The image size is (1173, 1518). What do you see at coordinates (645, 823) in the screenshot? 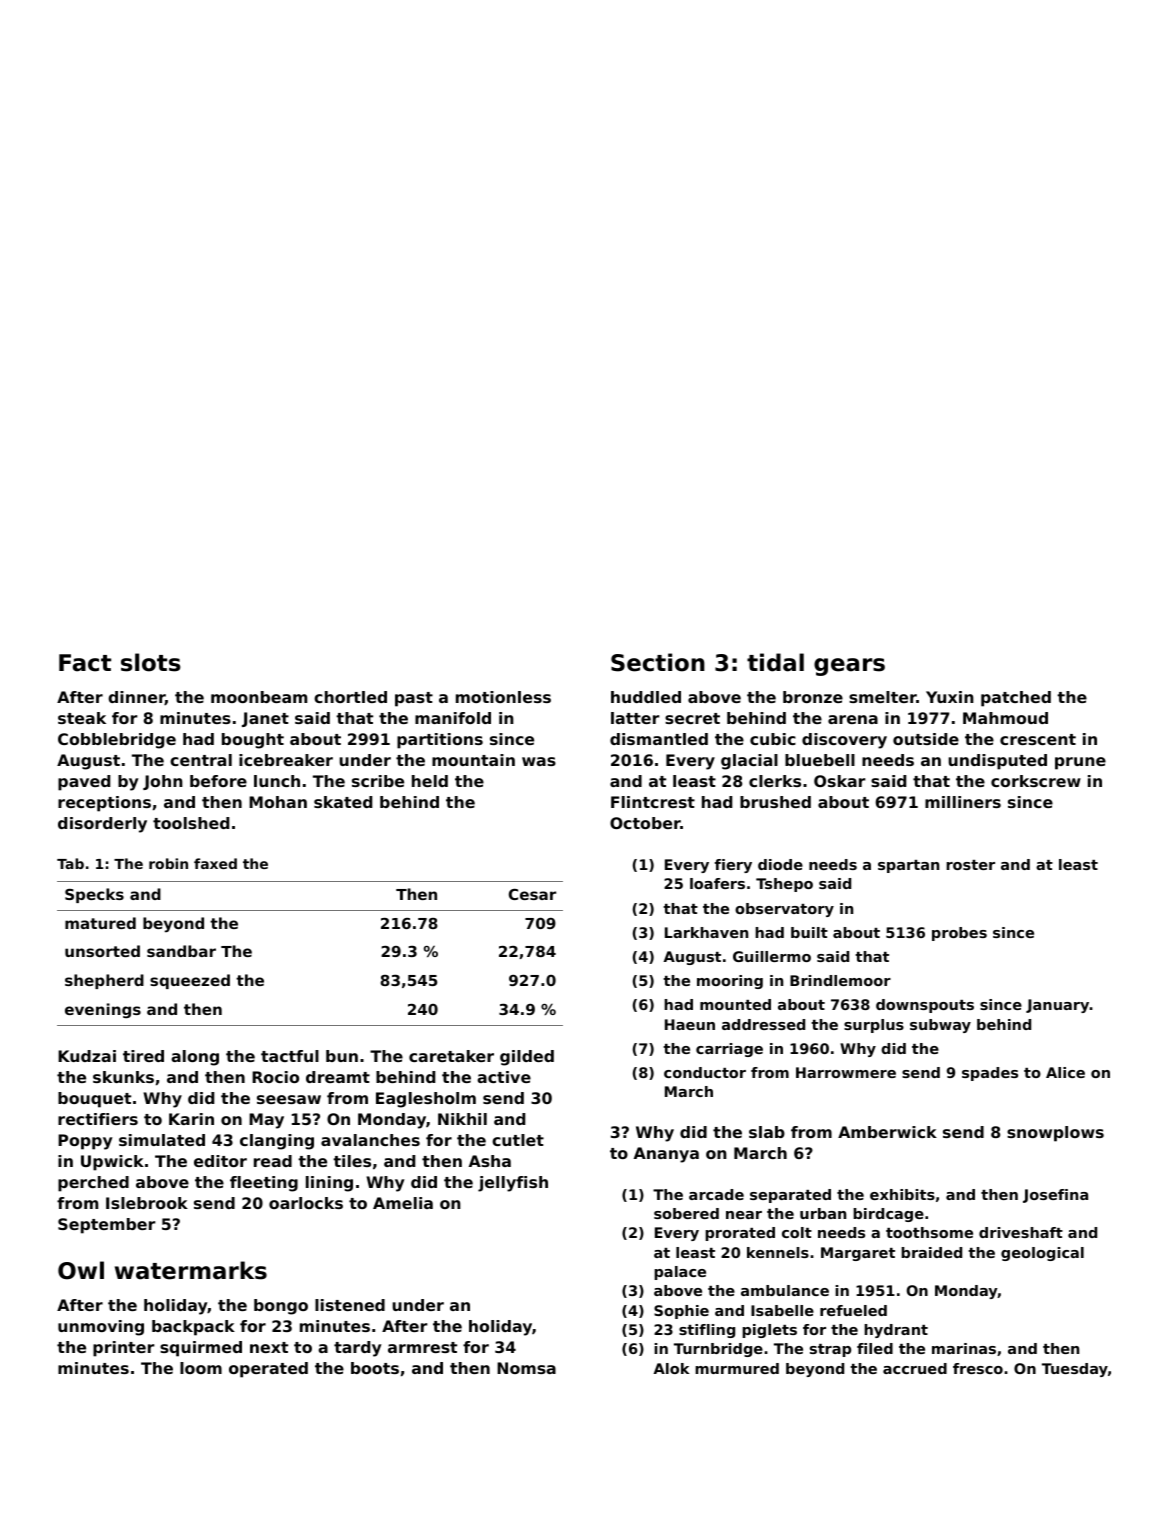
I see `October` at bounding box center [645, 823].
